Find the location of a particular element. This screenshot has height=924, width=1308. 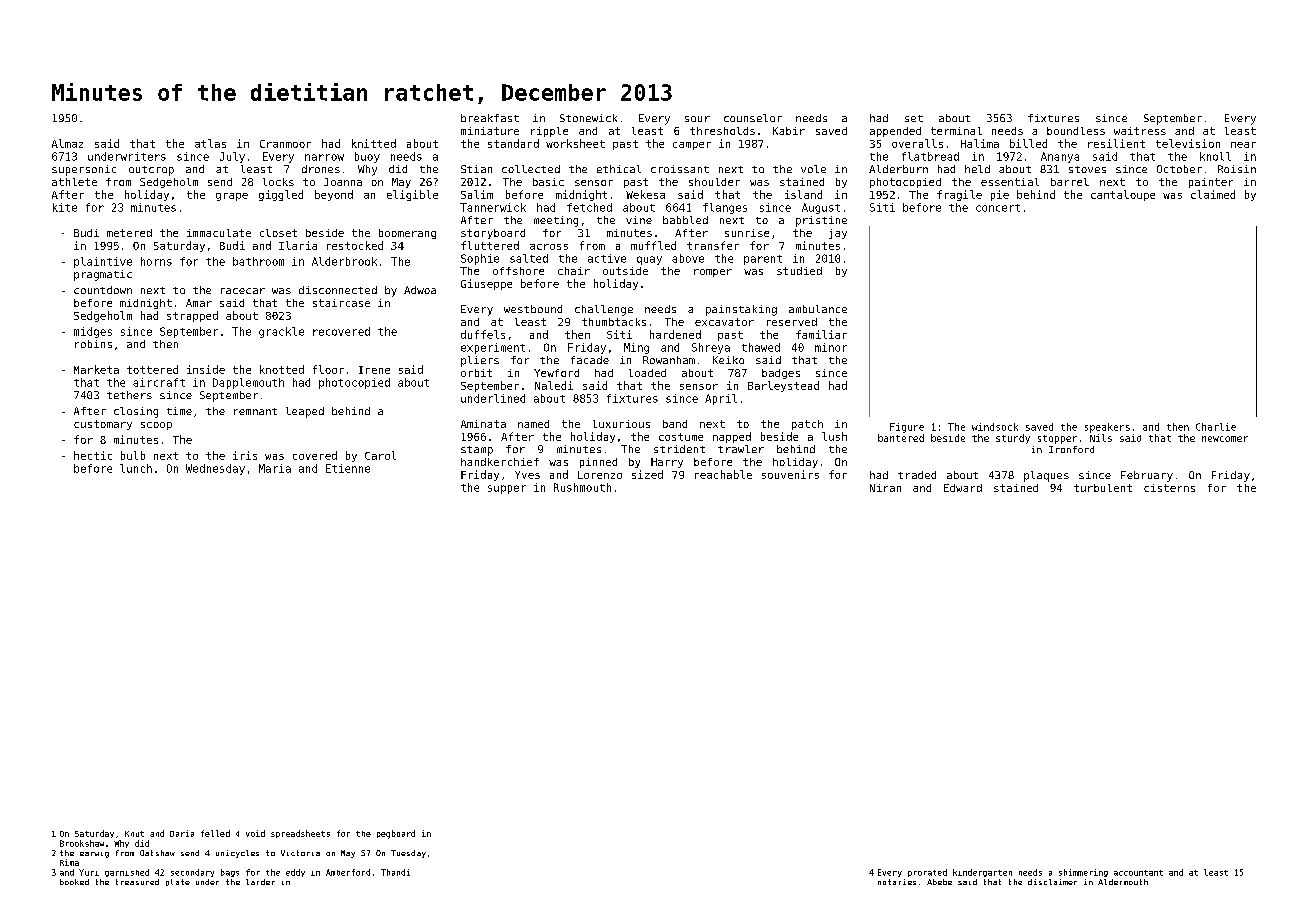

prorated is located at coordinates (927, 873).
